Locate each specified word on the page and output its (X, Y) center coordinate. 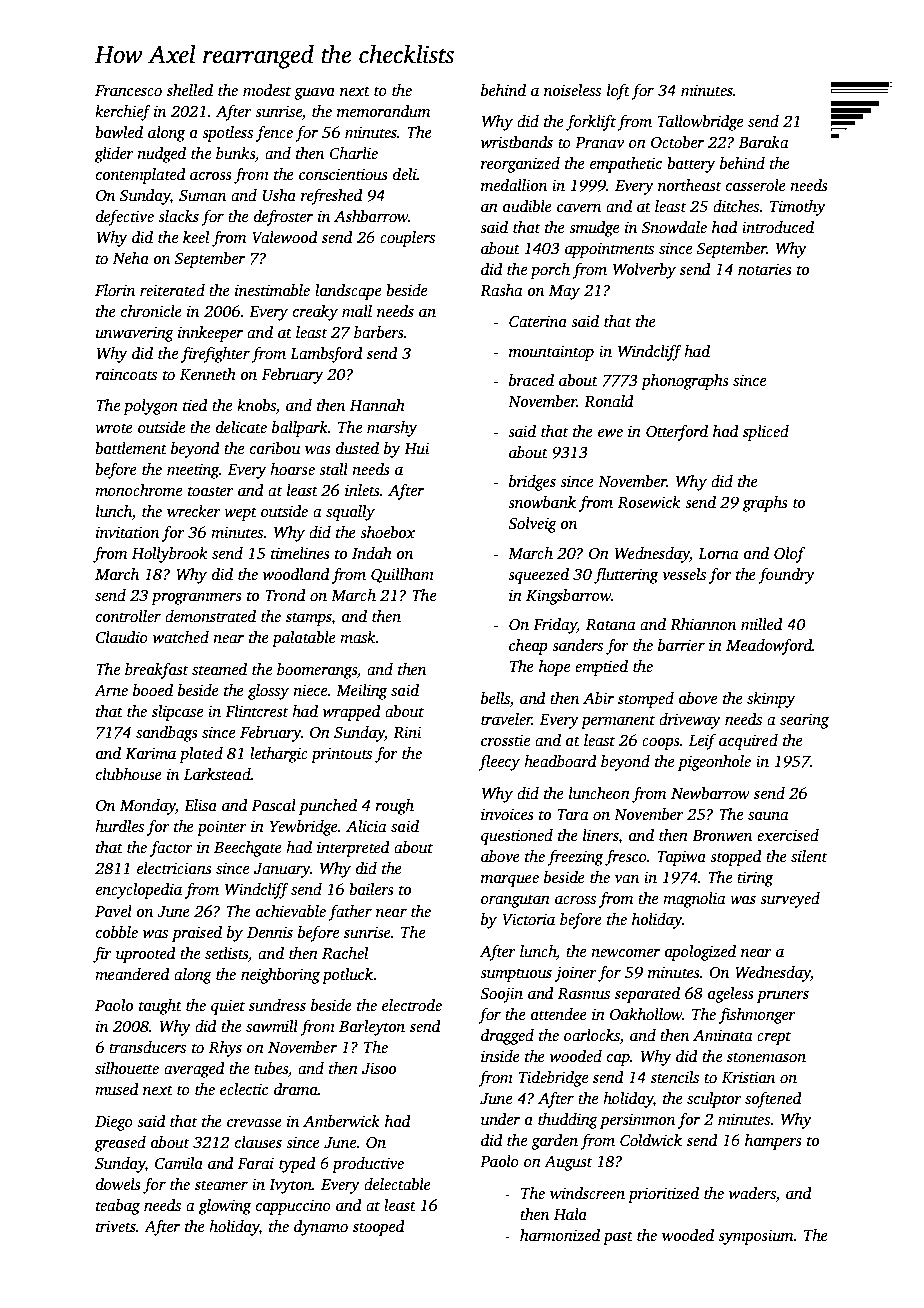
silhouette (127, 1068)
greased (120, 1144)
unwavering (135, 334)
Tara (573, 814)
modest (267, 90)
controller (128, 616)
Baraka (764, 142)
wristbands (517, 142)
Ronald (609, 401)
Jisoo (379, 1068)
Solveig (532, 525)
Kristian (748, 1077)
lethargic (279, 755)
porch (550, 271)
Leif (702, 742)
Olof (789, 555)
